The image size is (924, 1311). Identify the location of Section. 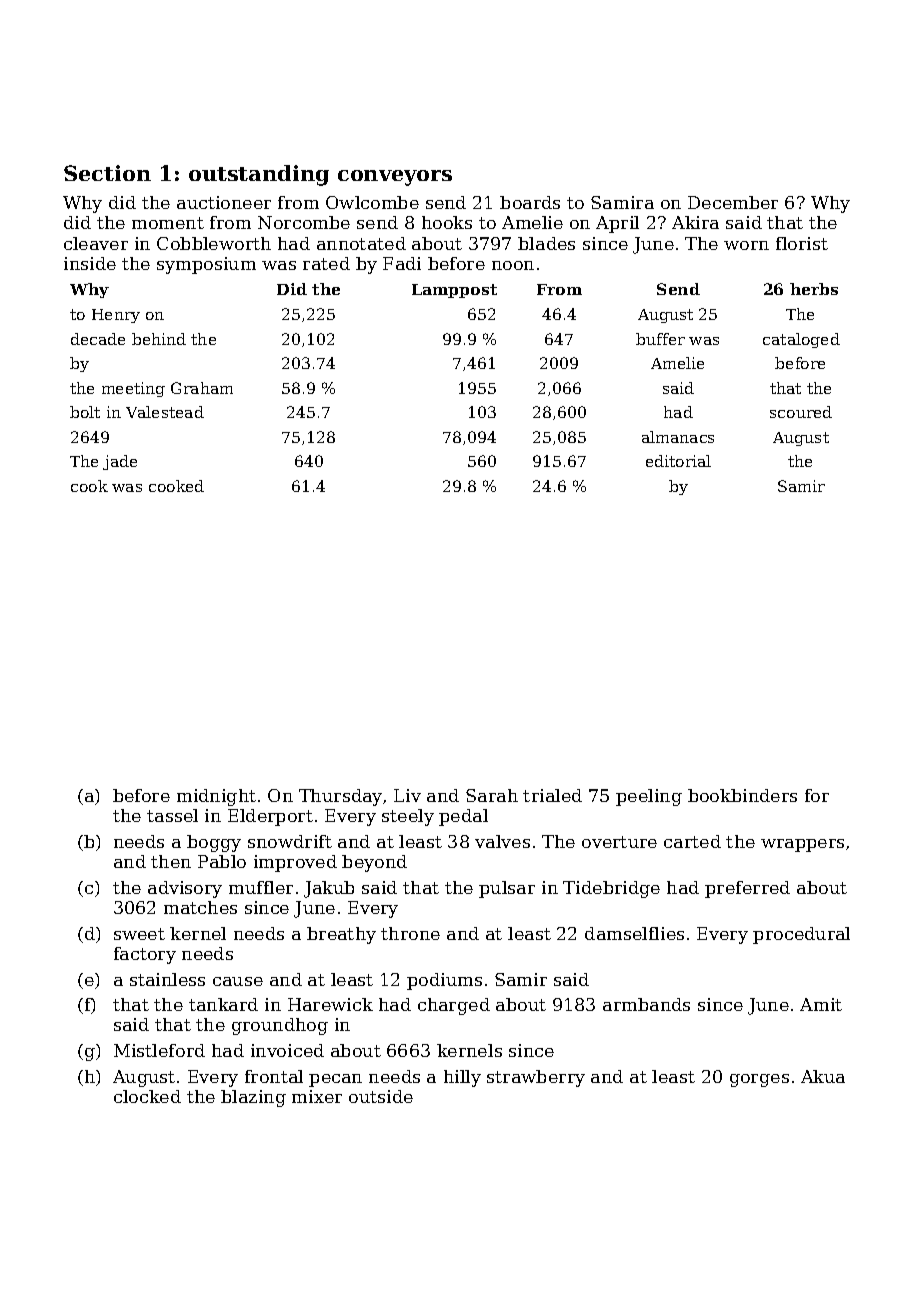
(107, 173).
